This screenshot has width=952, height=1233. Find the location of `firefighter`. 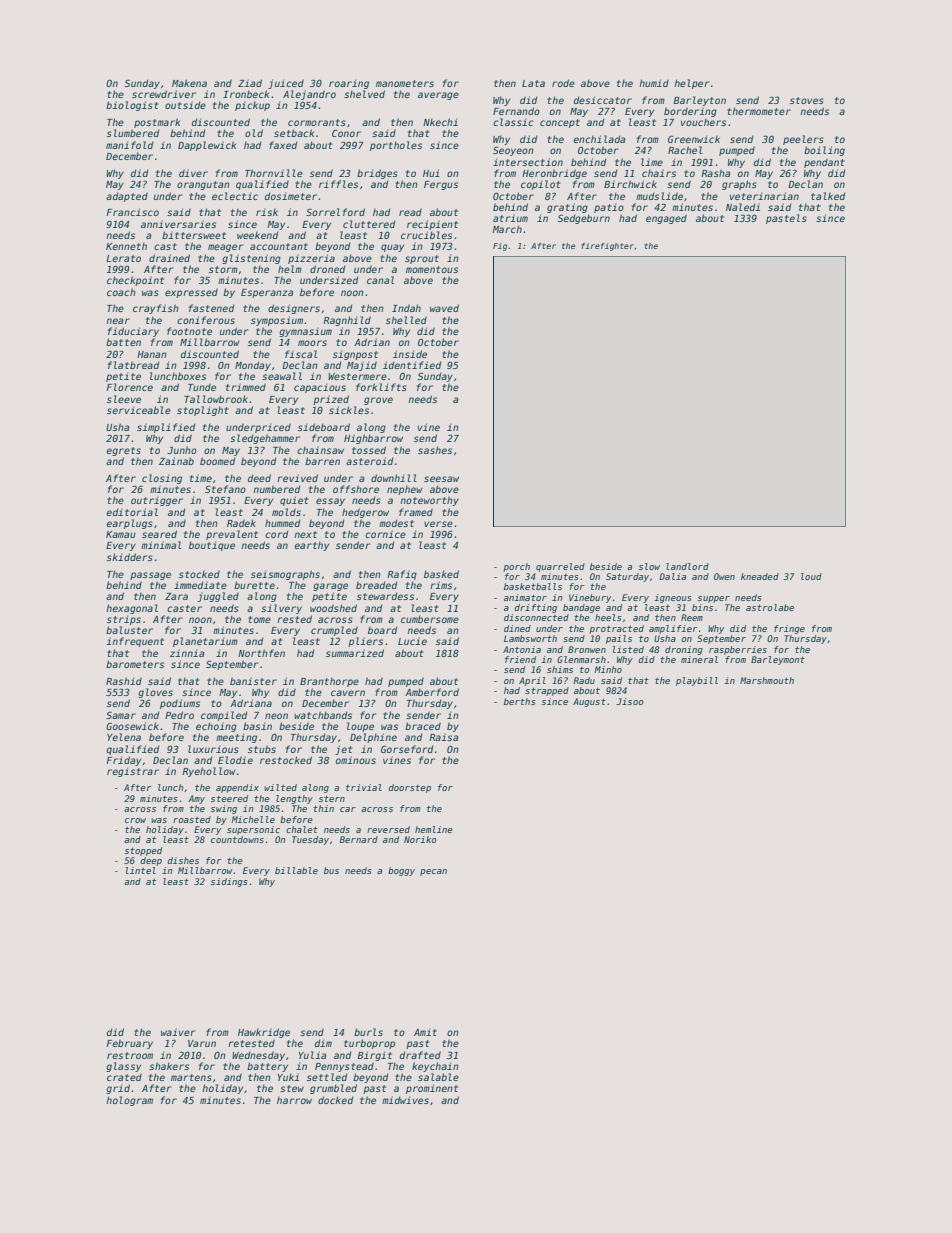

firefighter is located at coordinates (607, 247).
